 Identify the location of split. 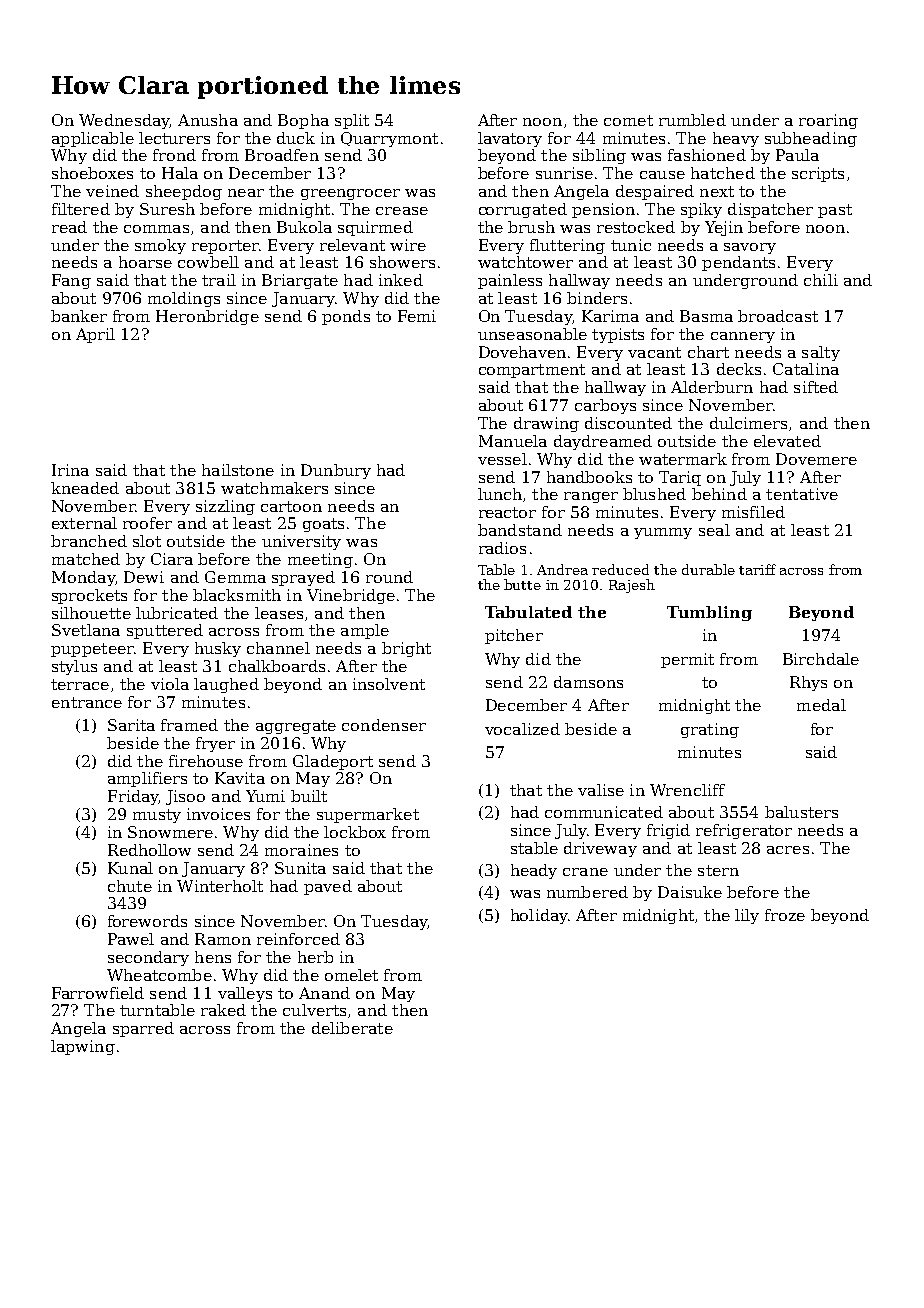
(352, 121).
